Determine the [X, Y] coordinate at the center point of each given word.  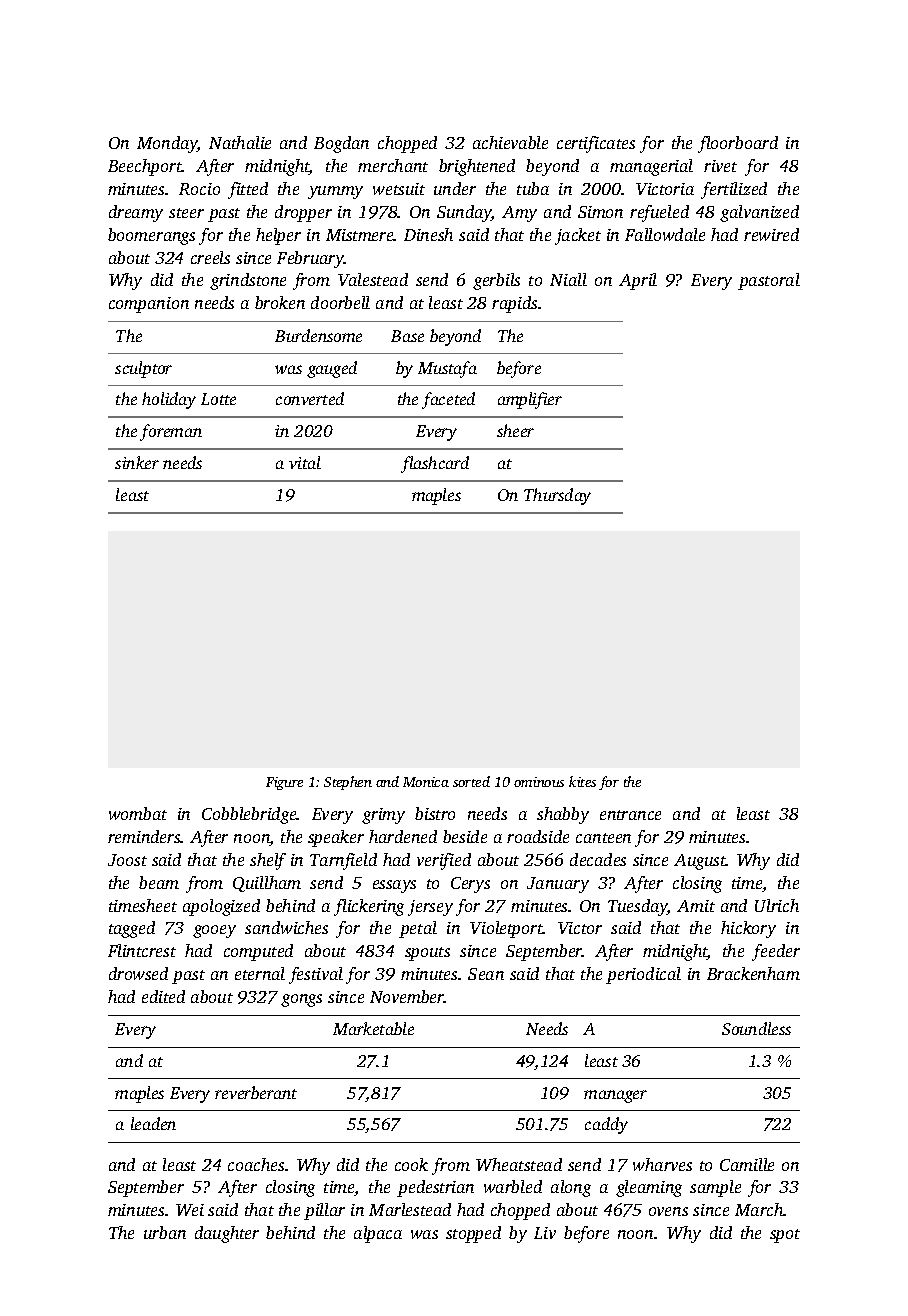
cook [411, 1164]
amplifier [530, 400]
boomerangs [151, 236]
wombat [138, 813]
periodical [643, 975]
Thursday [557, 496]
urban [165, 1232]
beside [465, 836]
